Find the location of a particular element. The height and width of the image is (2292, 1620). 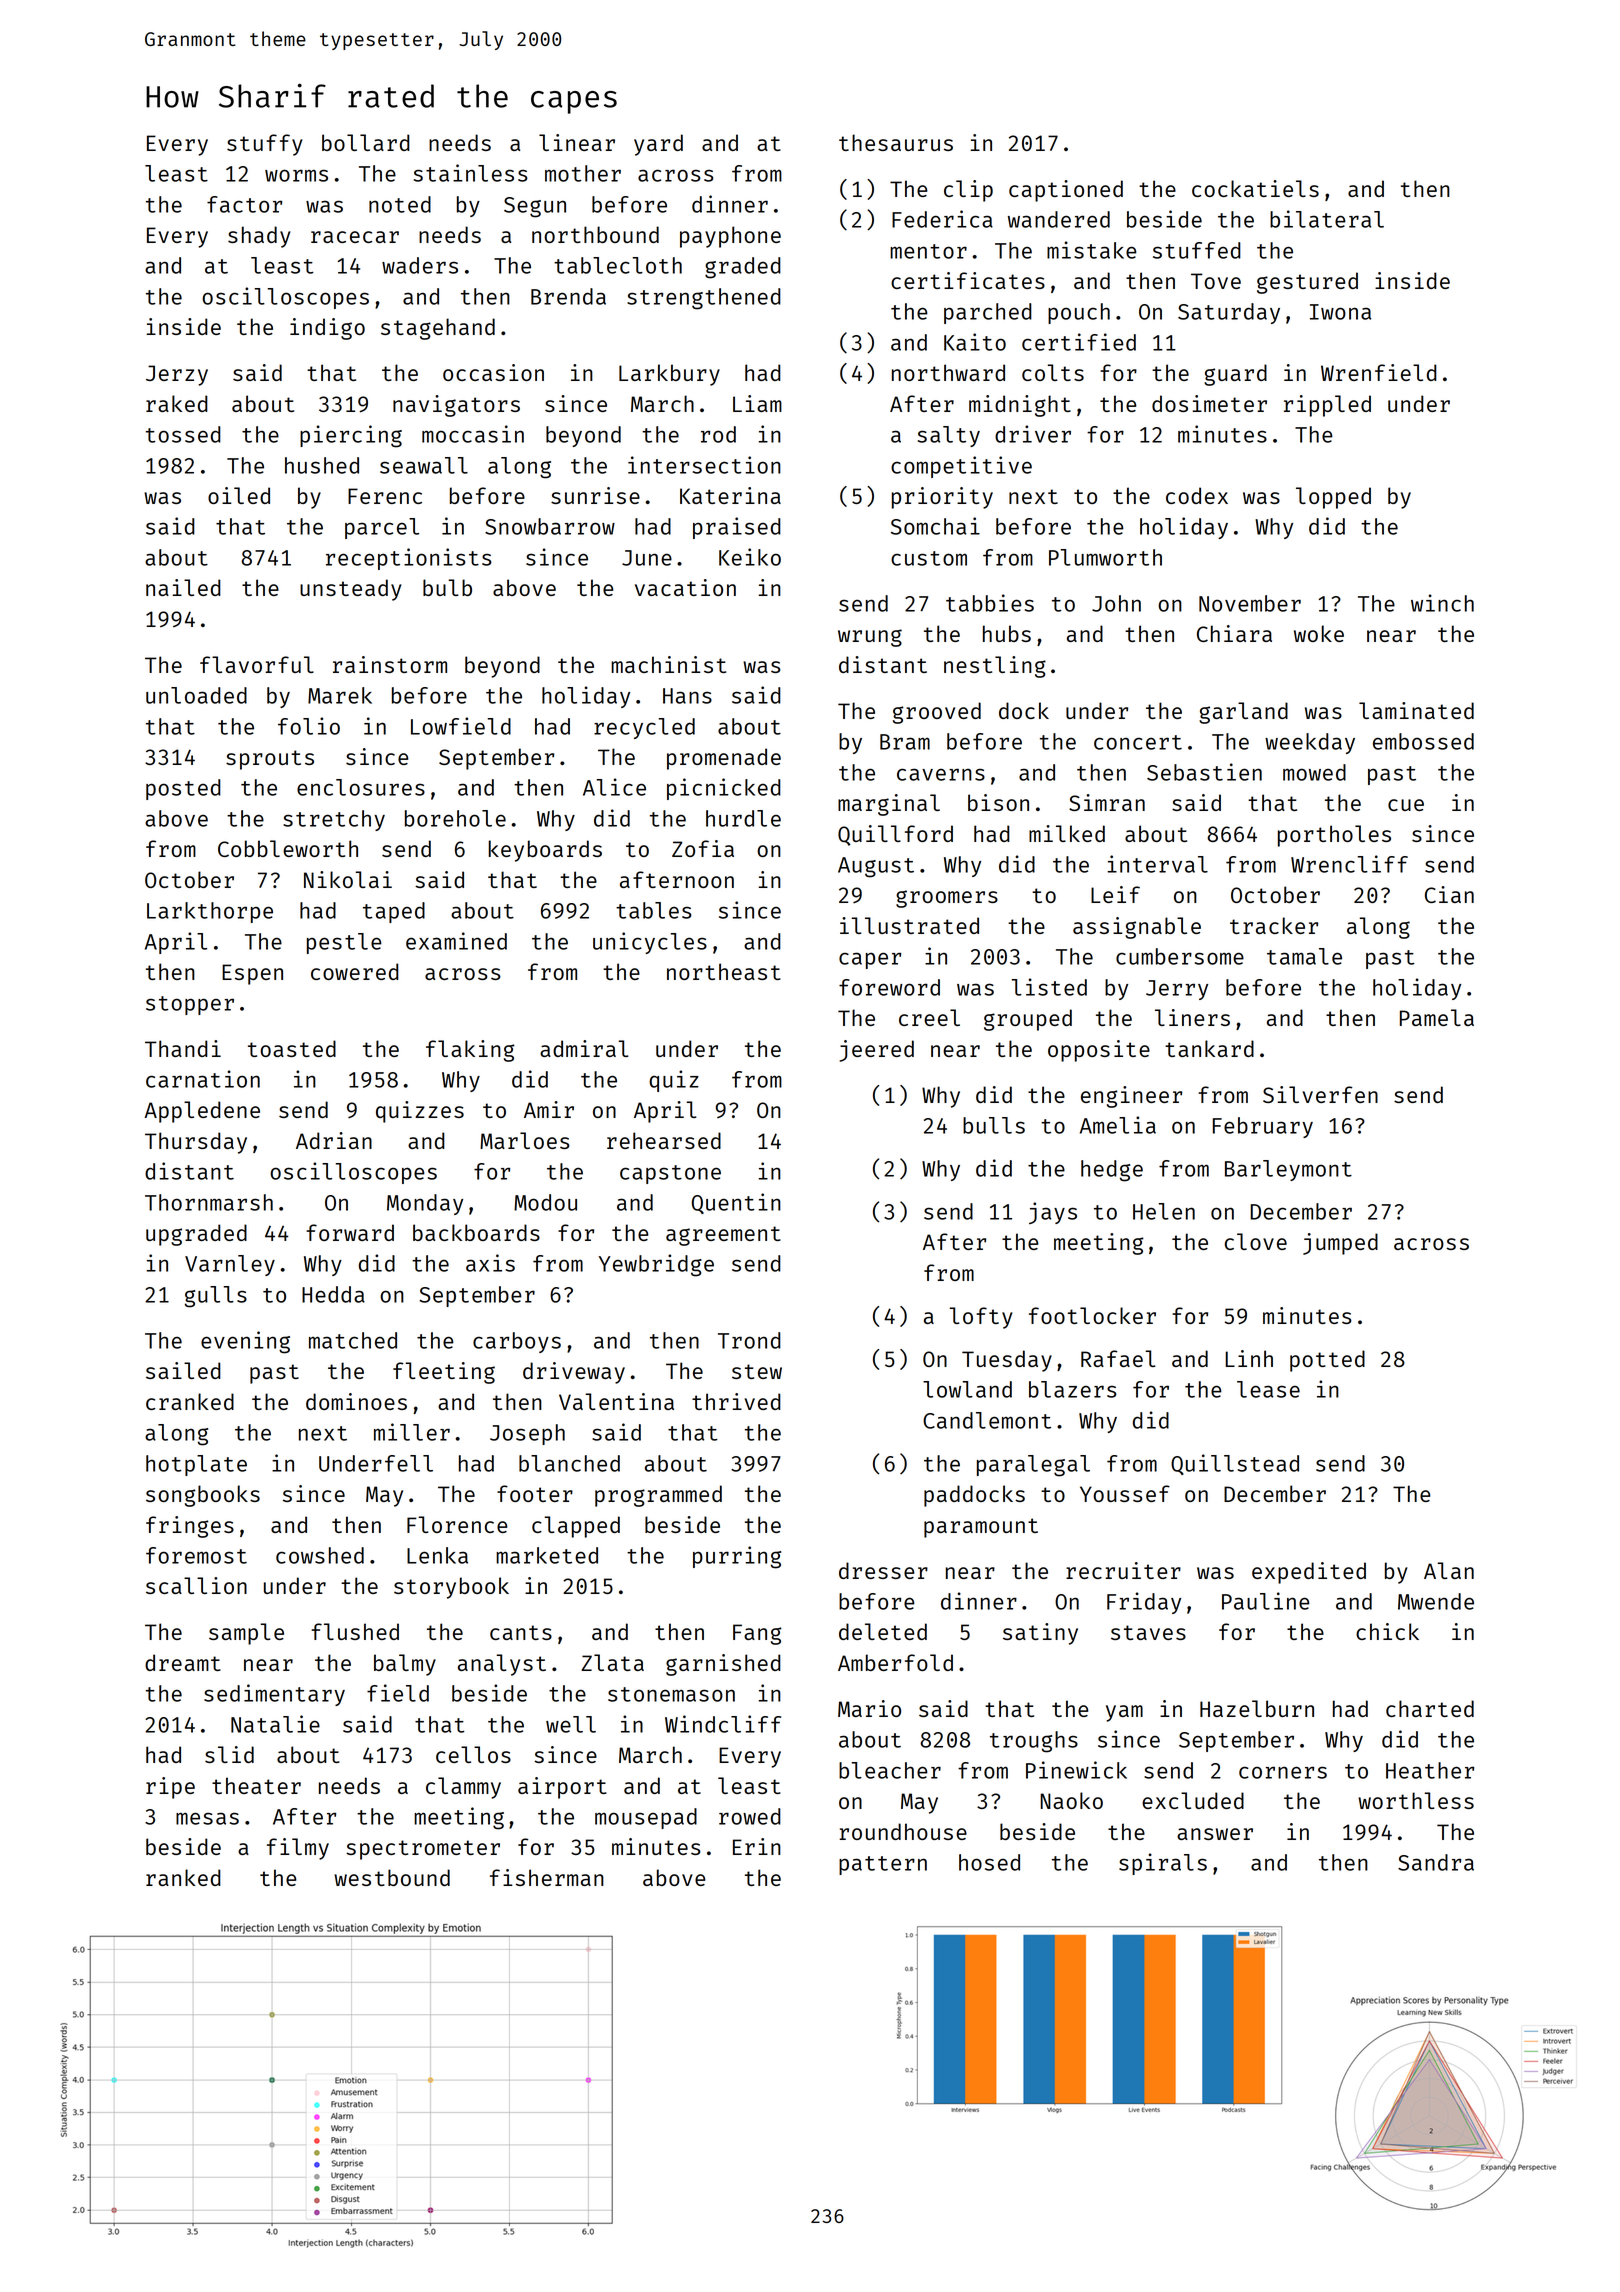

Lenka is located at coordinates (437, 1555).
